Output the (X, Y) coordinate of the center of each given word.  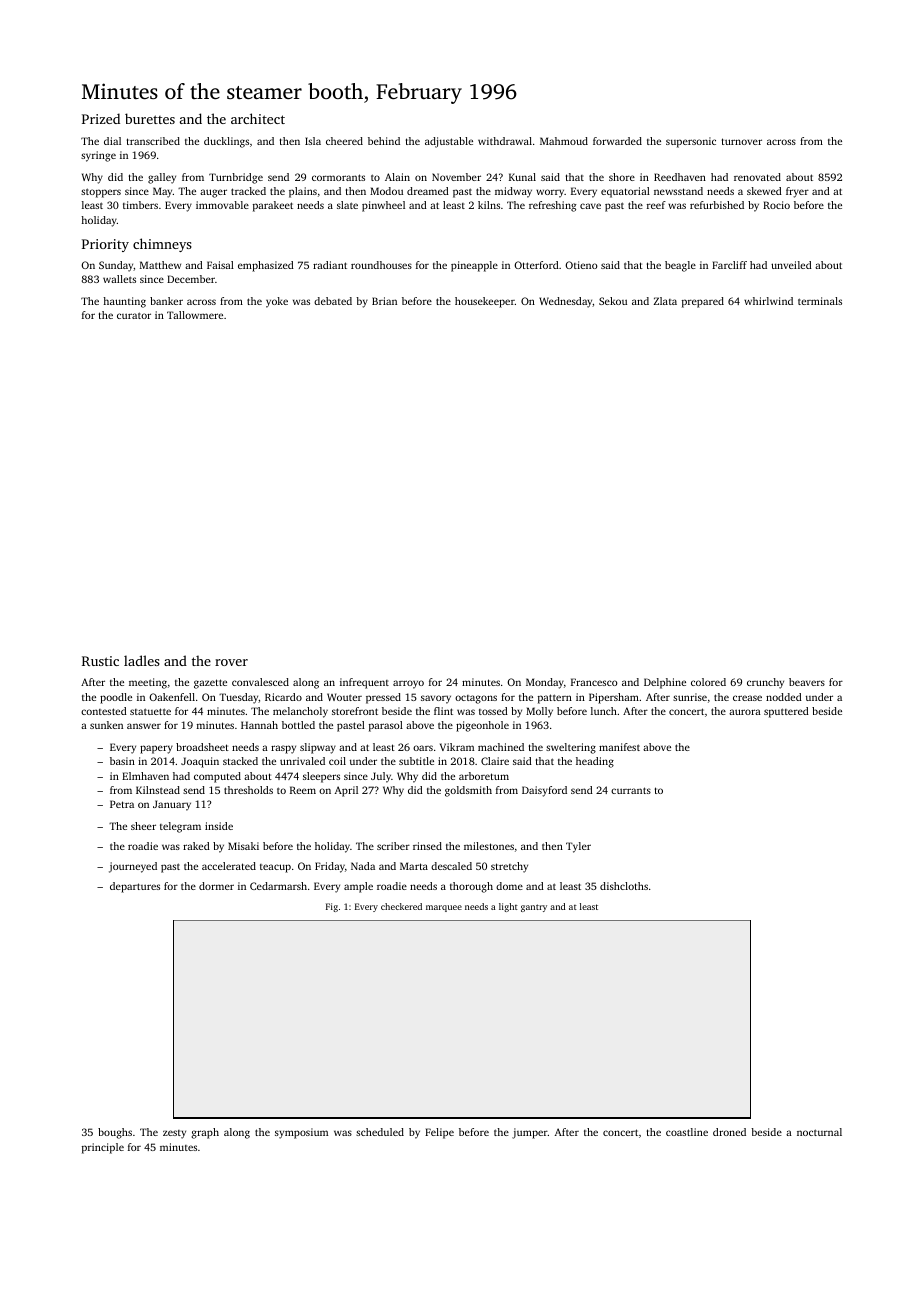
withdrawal (505, 141)
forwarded (617, 141)
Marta (414, 866)
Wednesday (566, 302)
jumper (530, 1133)
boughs (115, 1133)
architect (258, 118)
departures (135, 887)
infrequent (364, 683)
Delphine (665, 683)
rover (231, 662)
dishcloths (624, 886)
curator (134, 315)
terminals (820, 301)
